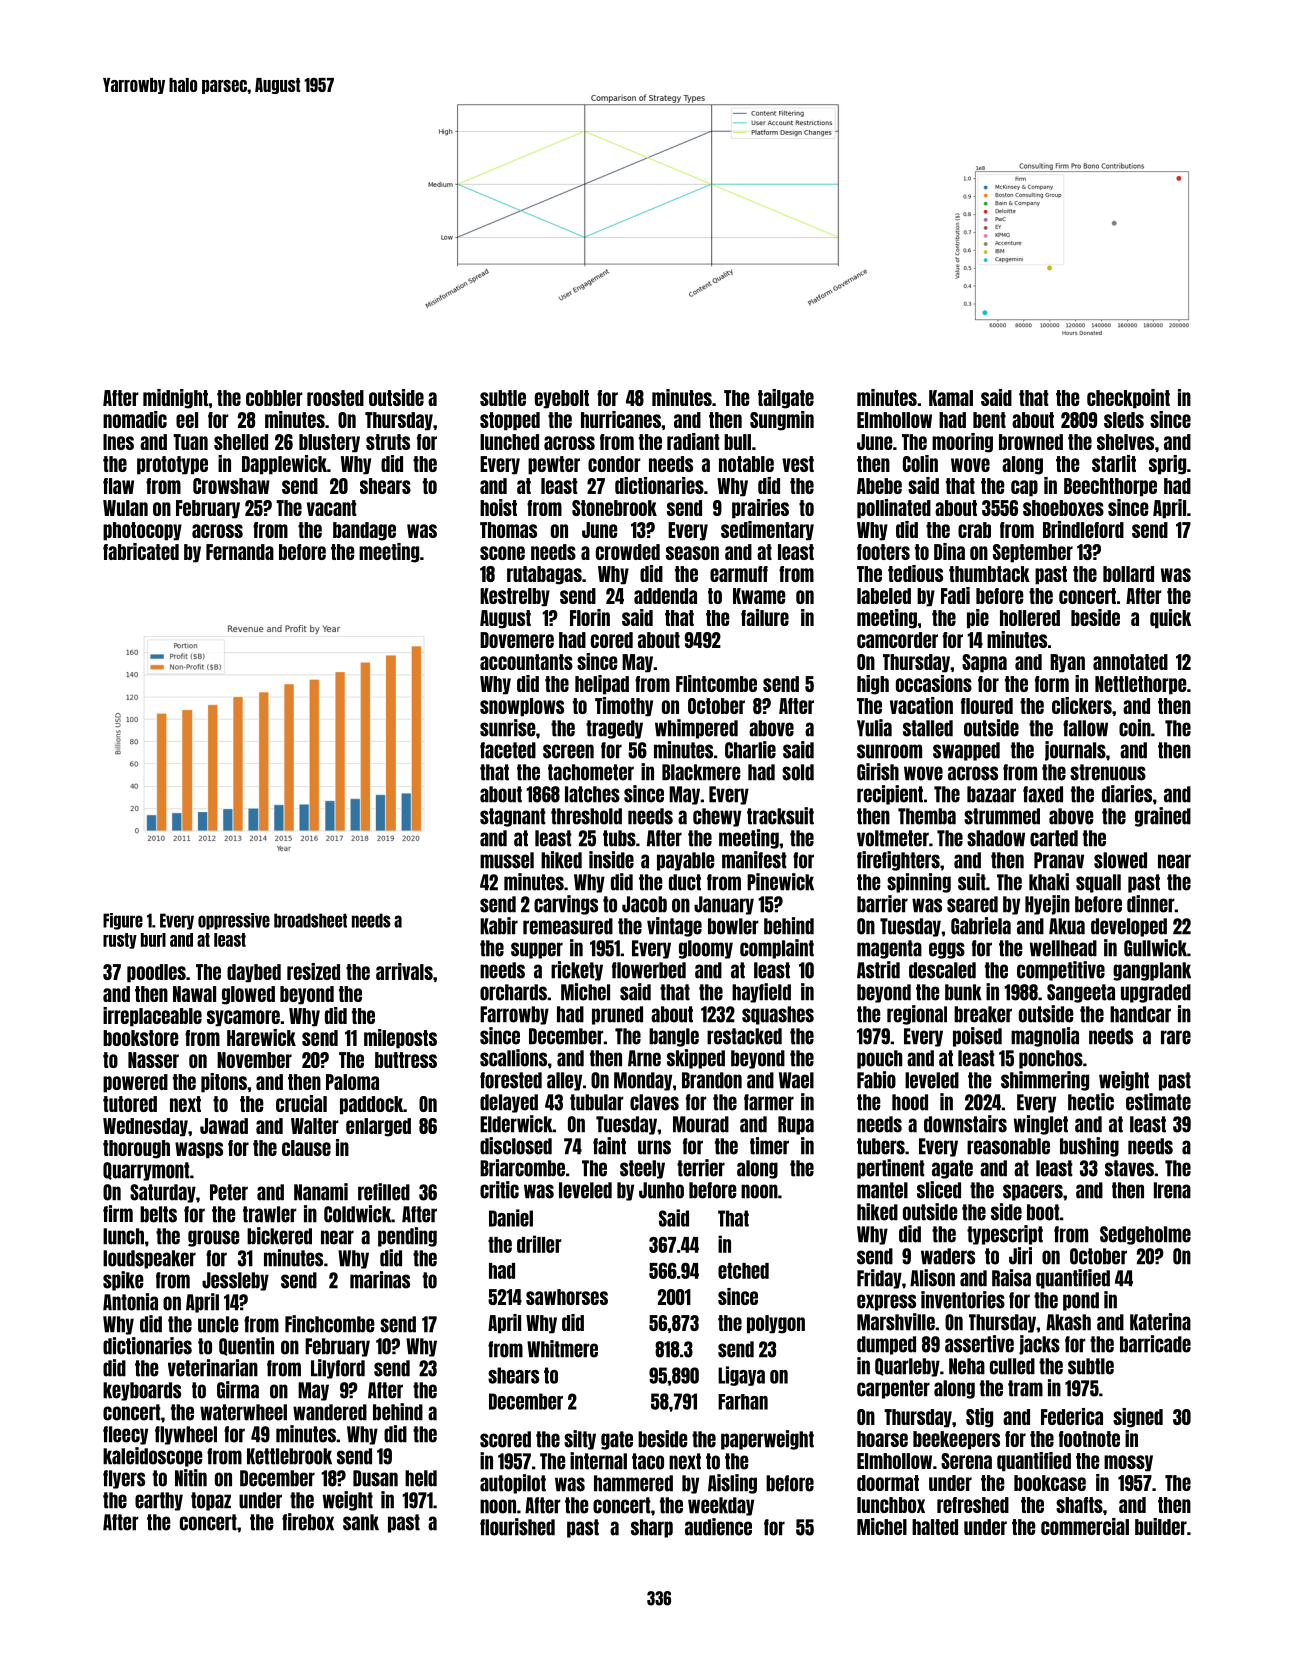 This screenshot has width=1294, height=1674. I want to click on flourished, so click(517, 1527).
